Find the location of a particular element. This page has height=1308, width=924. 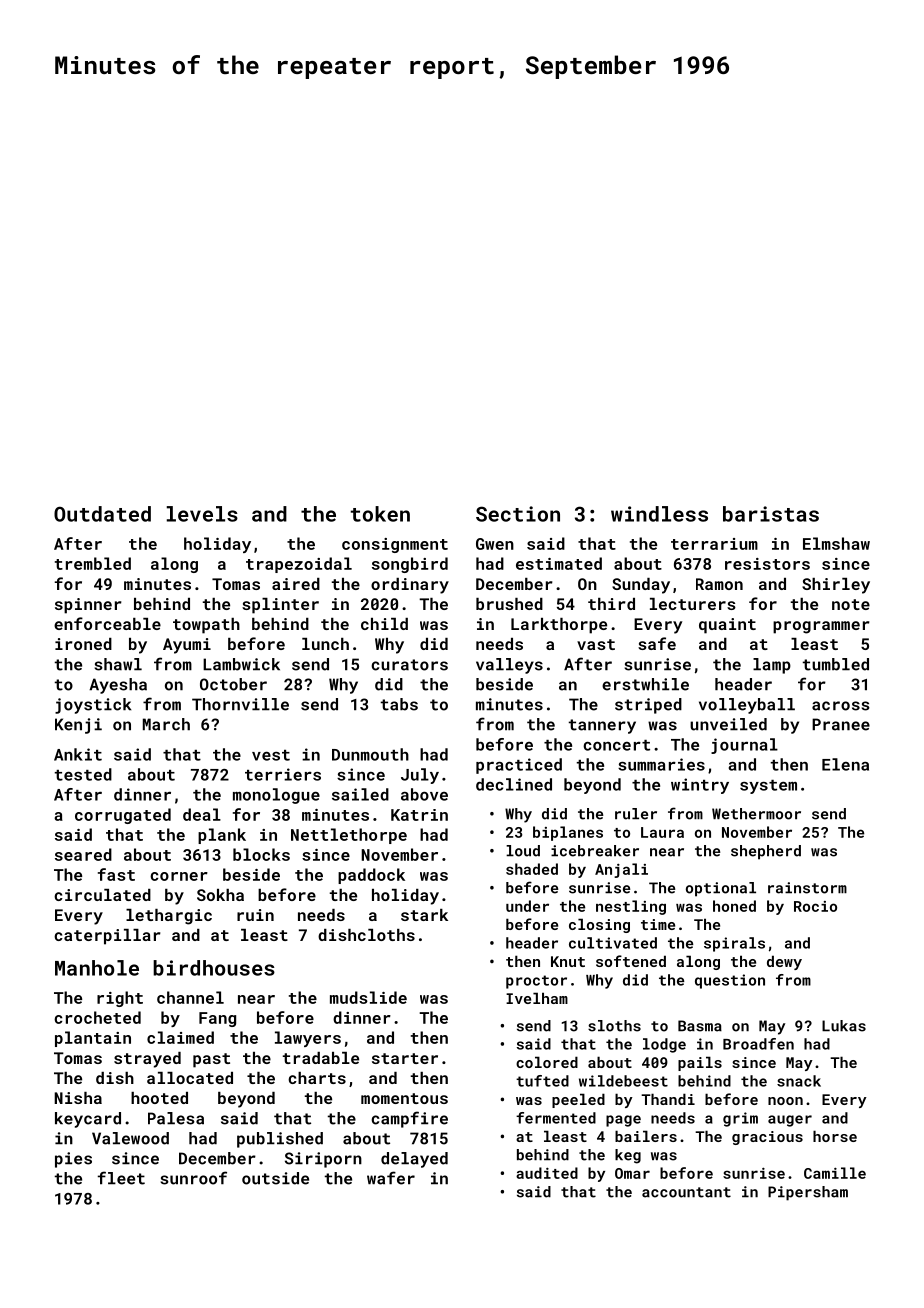

mudslide is located at coordinates (368, 997).
